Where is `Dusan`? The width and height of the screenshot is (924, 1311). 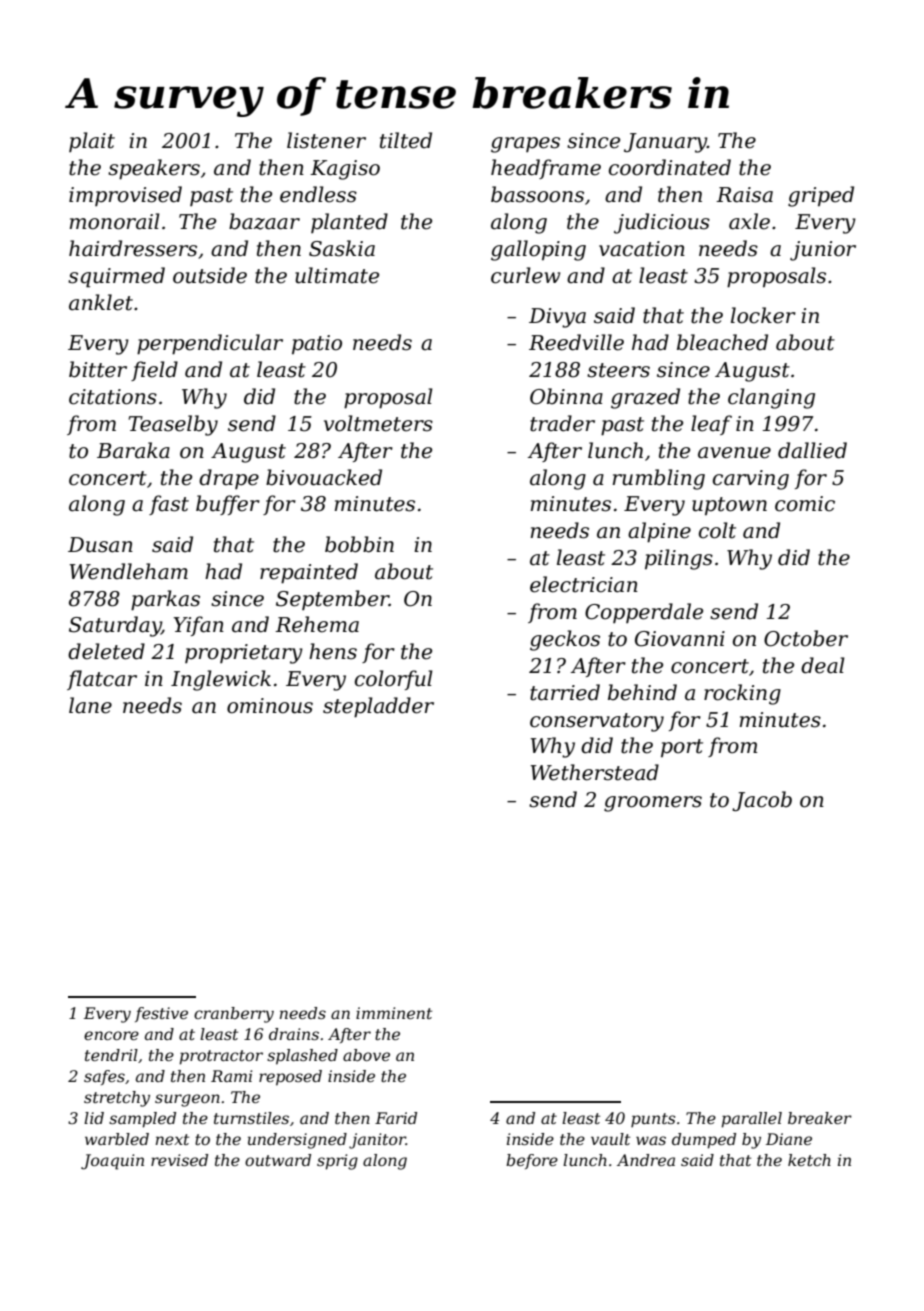
Dusan is located at coordinates (100, 545).
